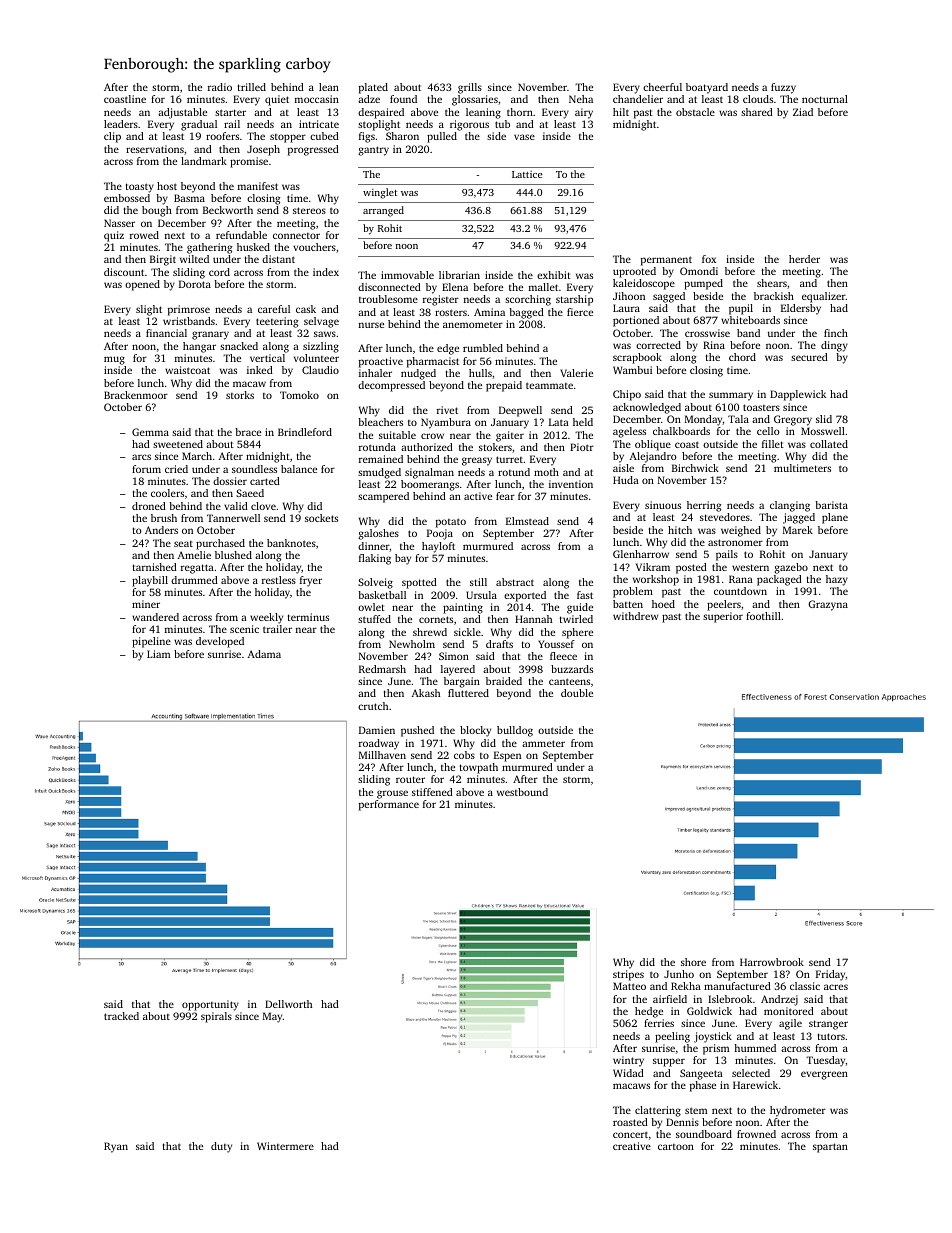  Describe the element at coordinates (653, 567) in the image. I see `Vikram` at that location.
